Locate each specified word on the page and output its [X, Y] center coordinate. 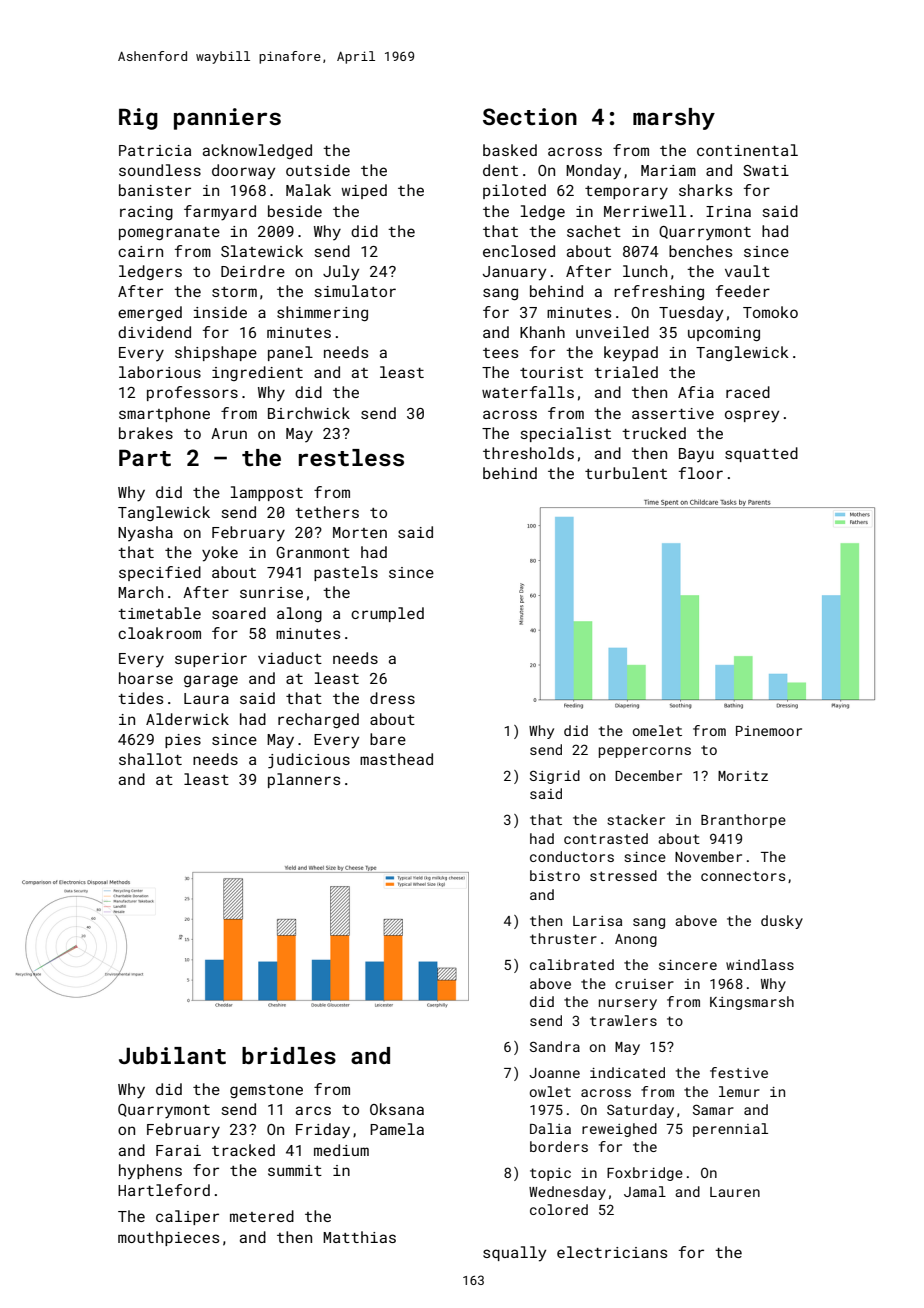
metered [262, 1216]
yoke [220, 554]
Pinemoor [769, 731]
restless [351, 457]
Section [530, 116]
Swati [766, 170]
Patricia [155, 150]
